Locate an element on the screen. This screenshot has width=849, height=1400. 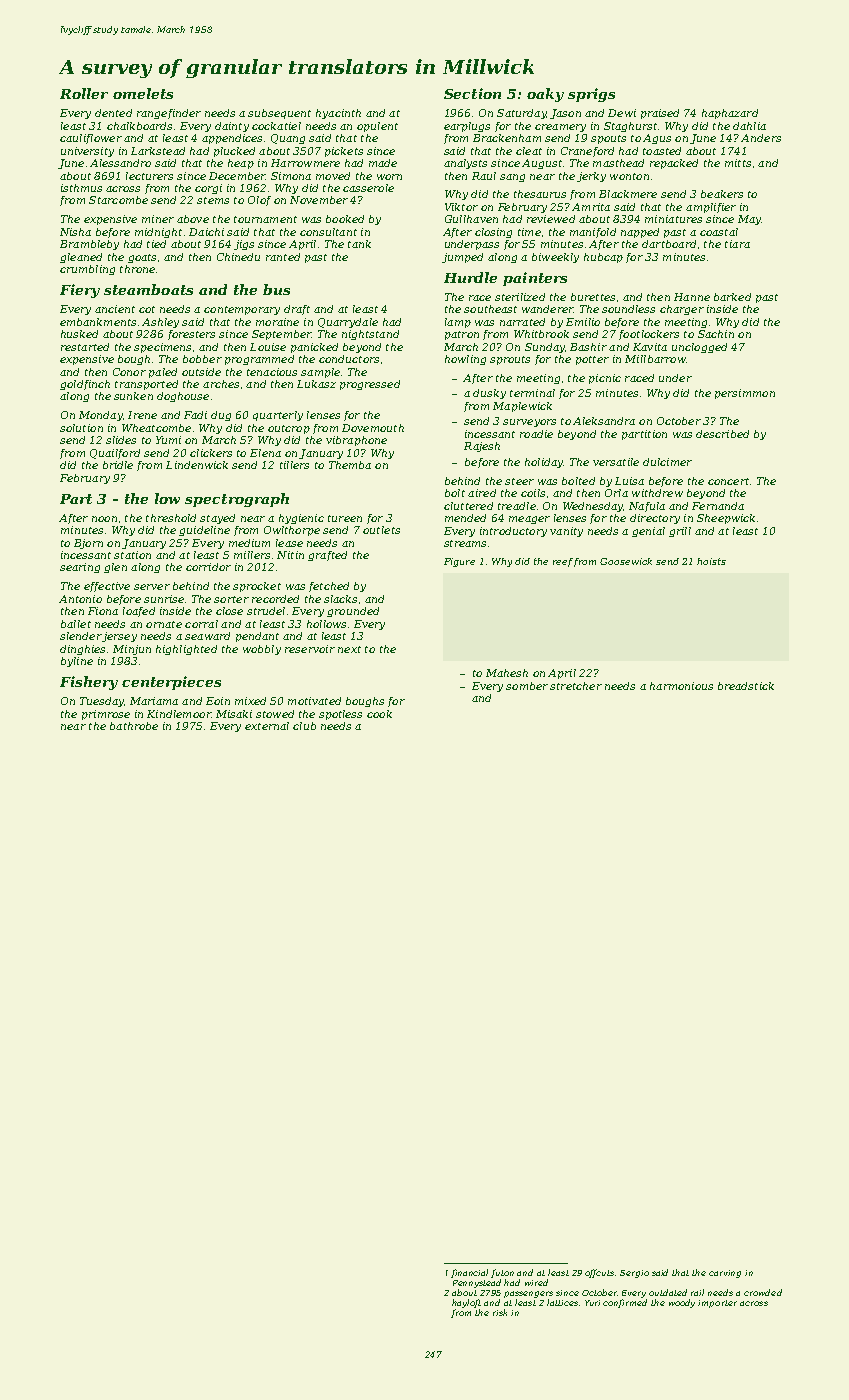
grill is located at coordinates (680, 532).
